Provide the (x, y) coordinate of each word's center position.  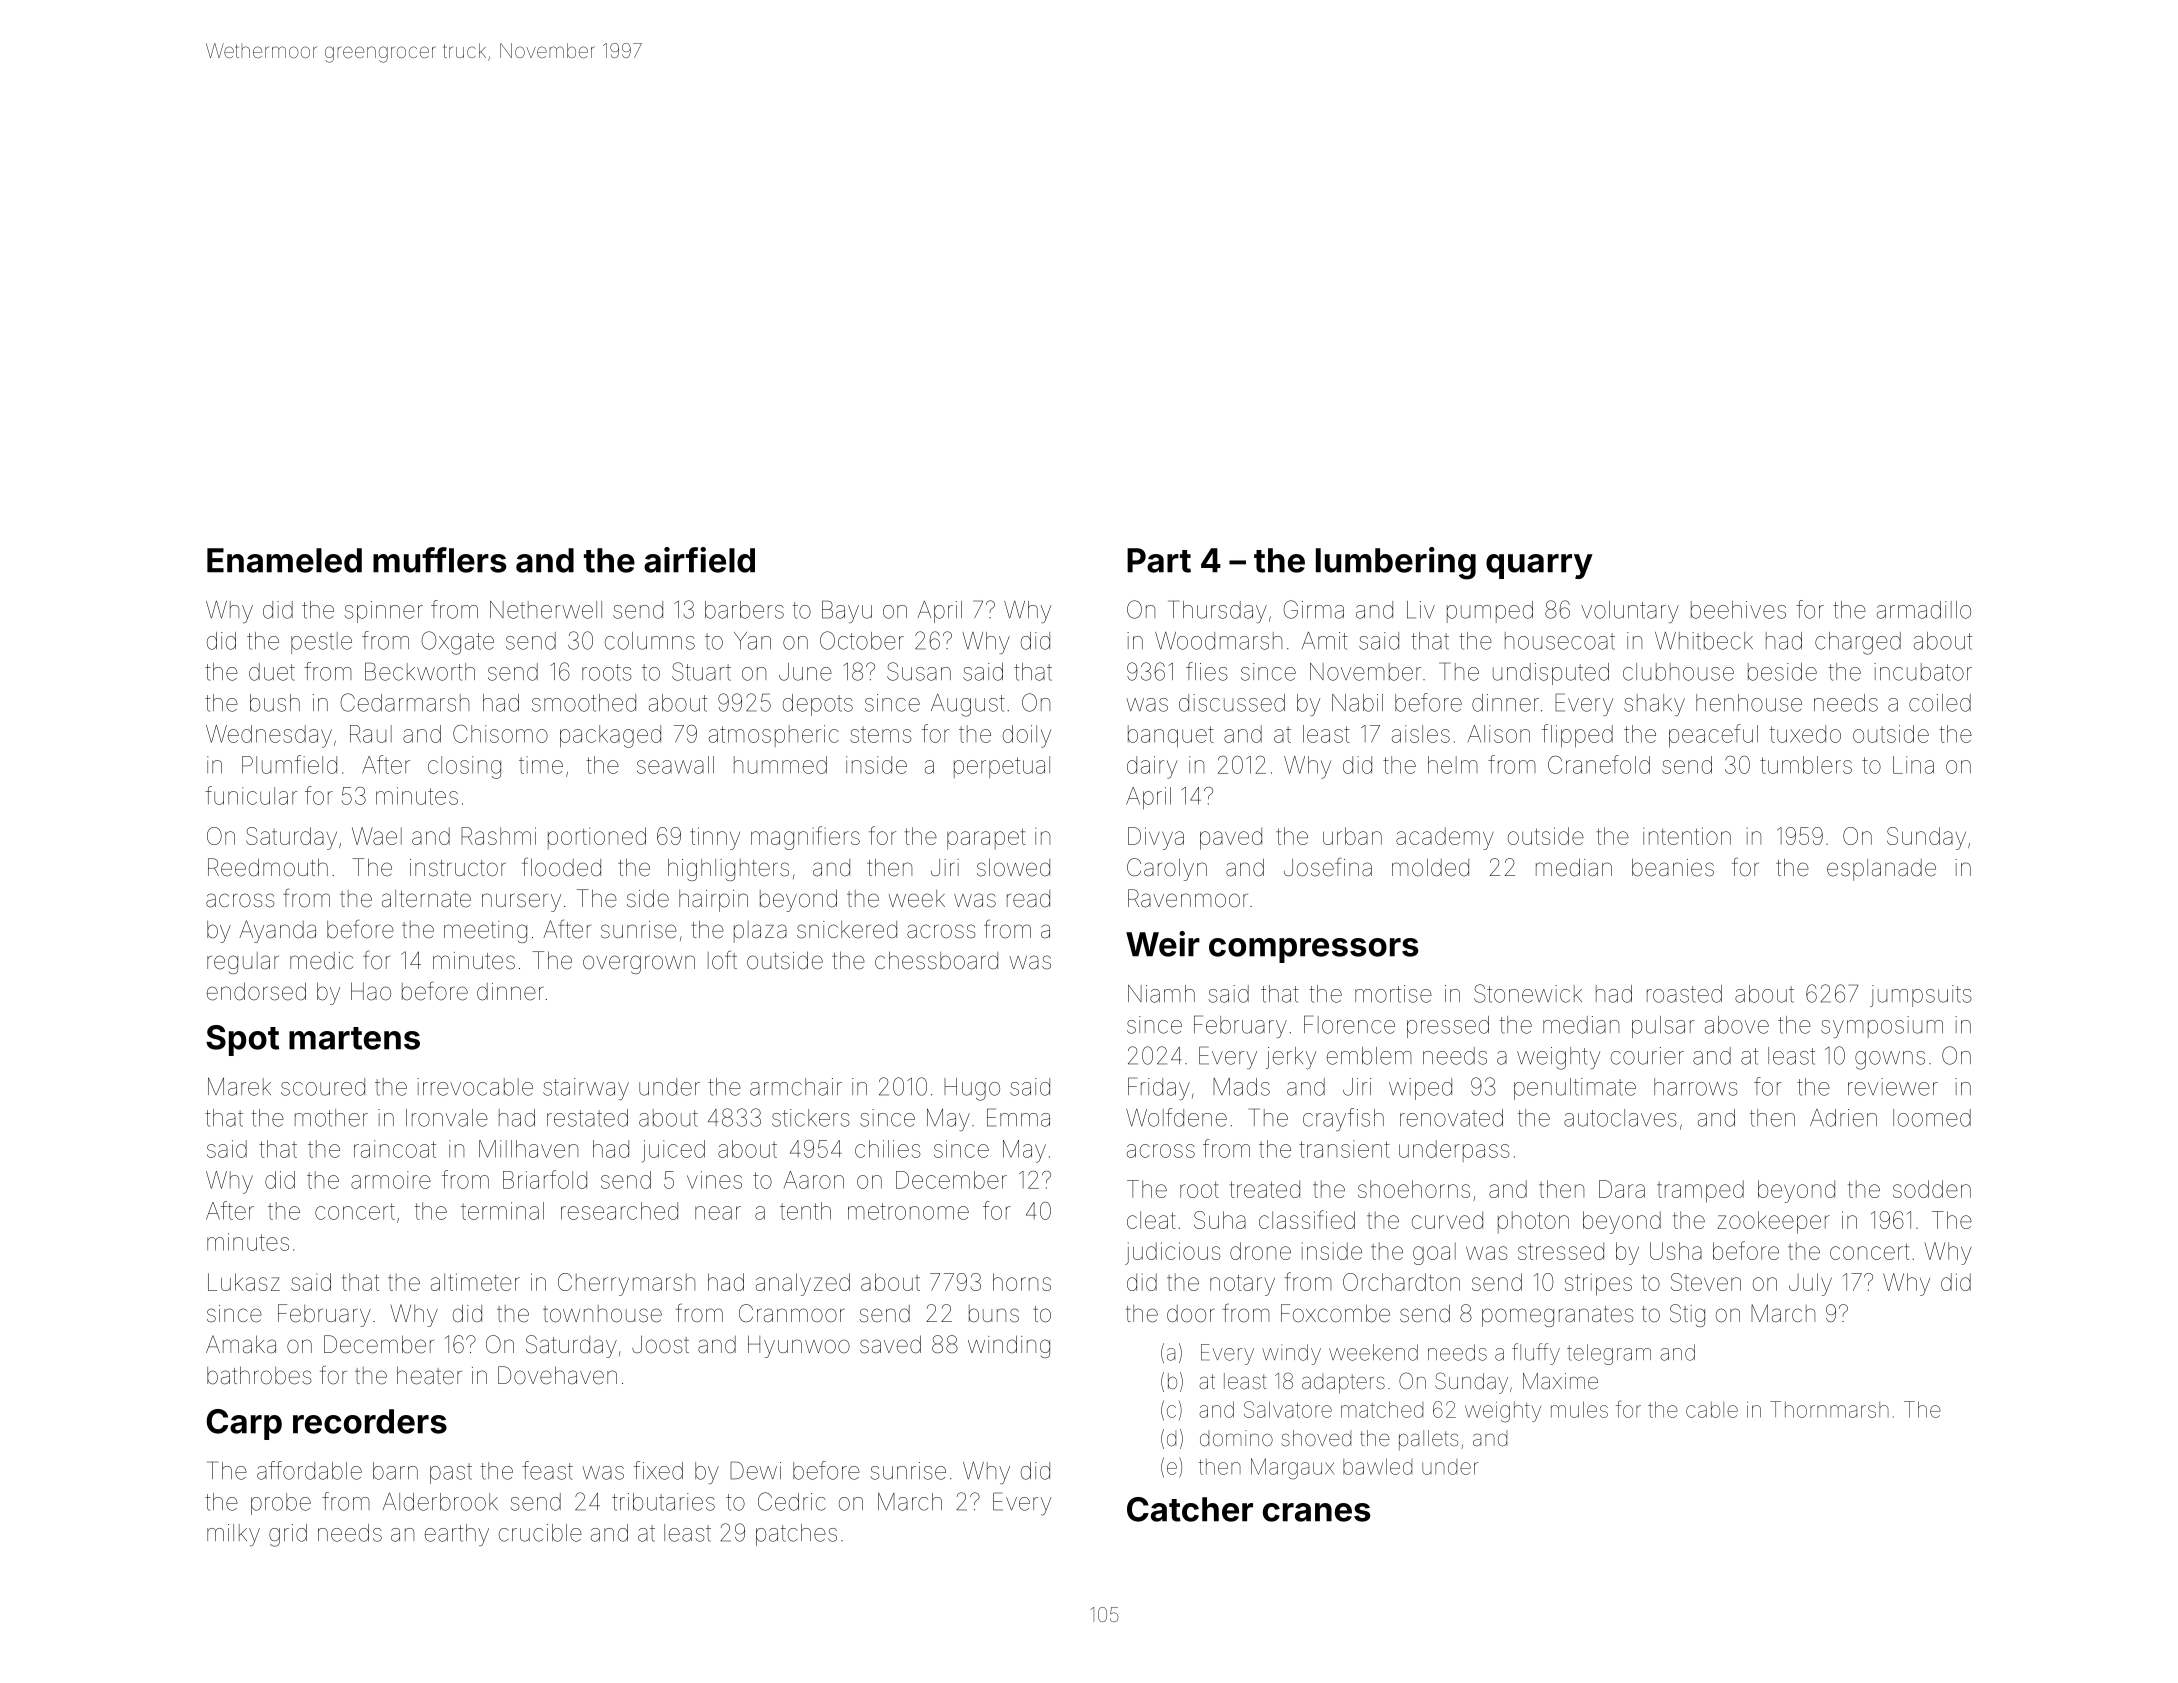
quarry (1539, 566)
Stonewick (1528, 993)
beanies (1673, 867)
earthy (457, 1535)
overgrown (639, 964)
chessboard (936, 960)
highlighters (728, 869)
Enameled (284, 560)
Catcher (1190, 1509)
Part (1159, 560)
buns (994, 1314)
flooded (561, 867)
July (1810, 1284)
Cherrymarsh (626, 1284)
